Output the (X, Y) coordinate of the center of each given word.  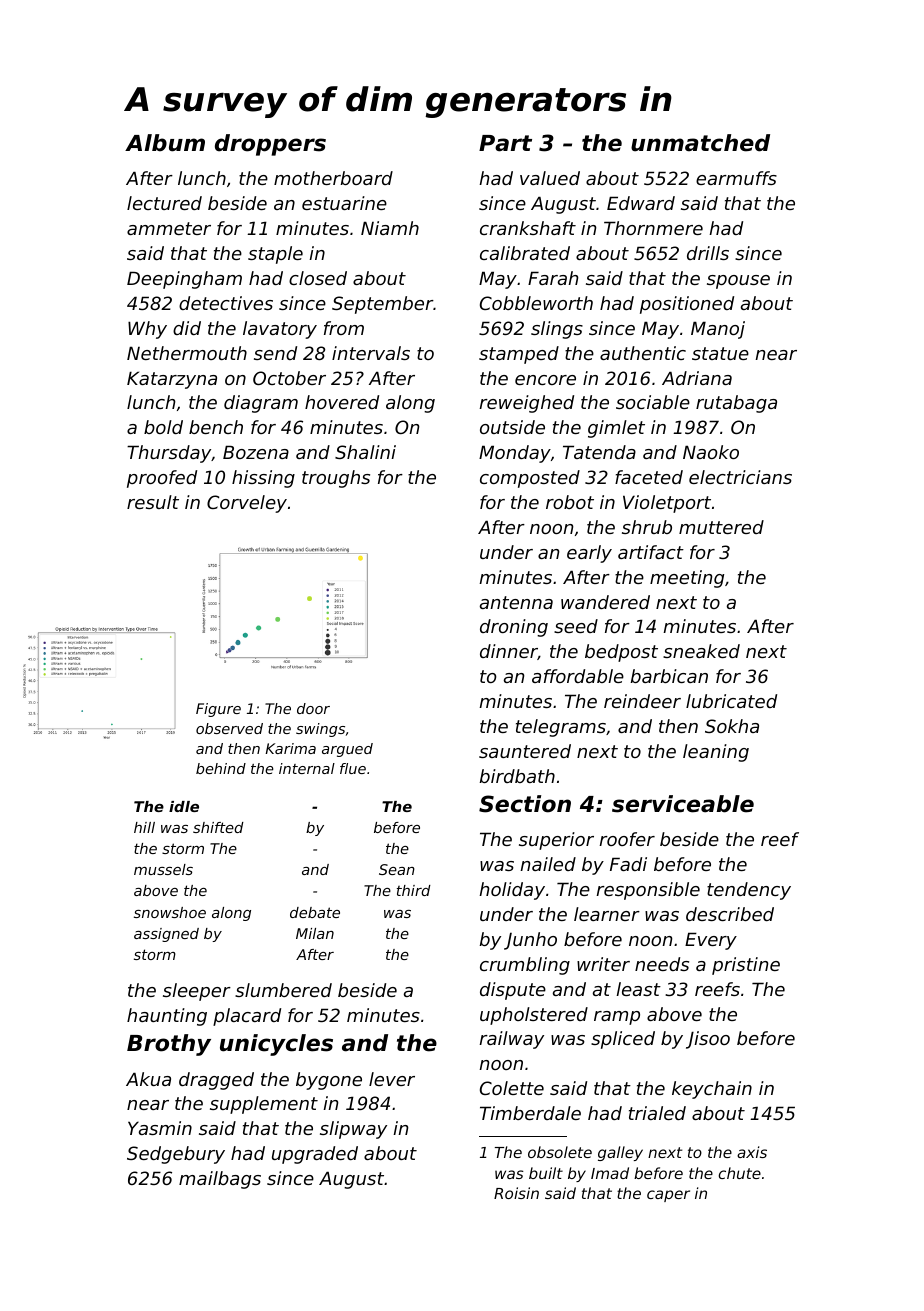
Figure (218, 710)
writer (603, 964)
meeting (687, 579)
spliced (623, 1040)
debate (315, 912)
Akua (148, 1079)
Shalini (365, 452)
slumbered (283, 990)
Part (505, 143)
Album (165, 143)
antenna (516, 602)
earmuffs (736, 178)
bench (216, 427)
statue (720, 353)
